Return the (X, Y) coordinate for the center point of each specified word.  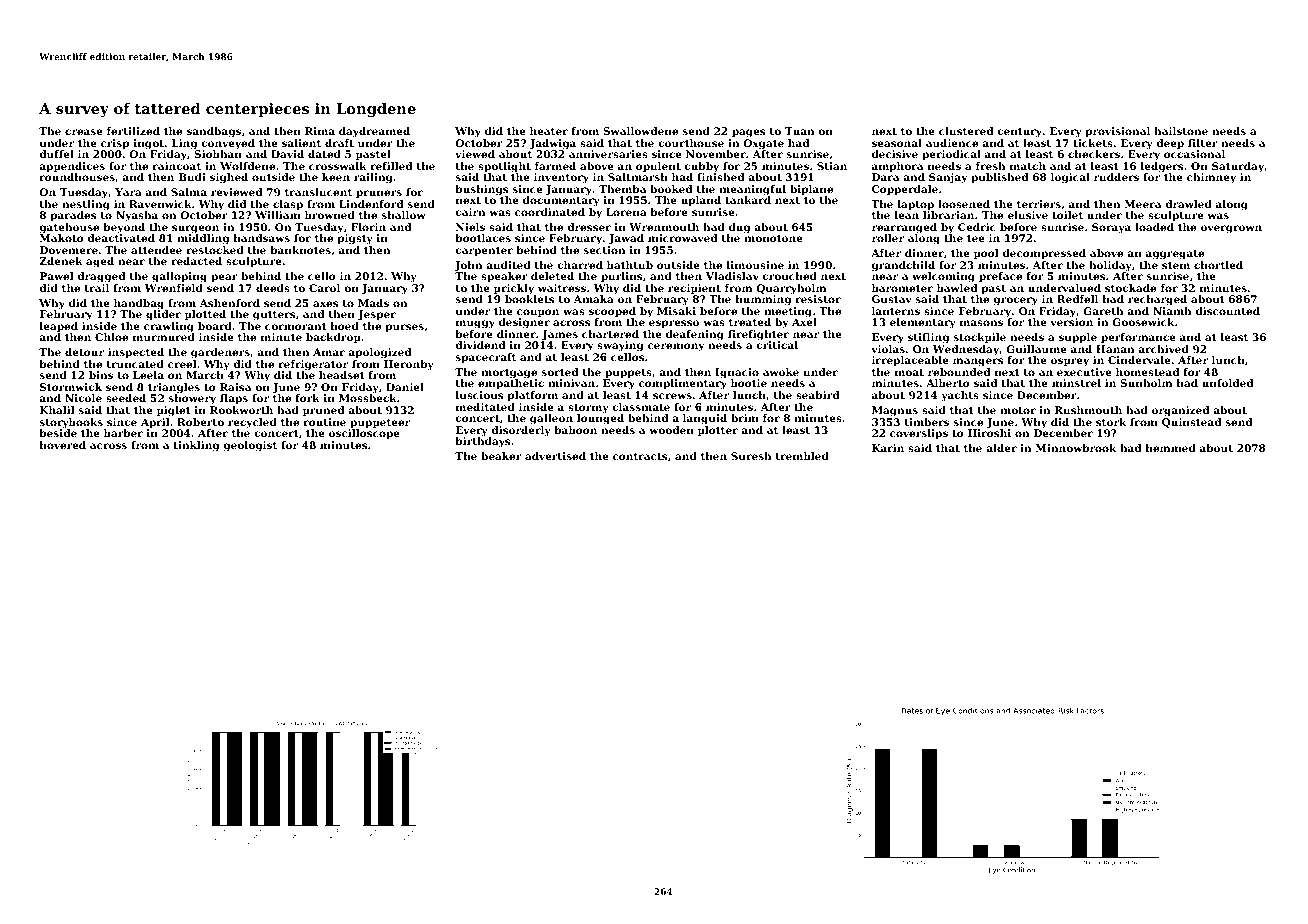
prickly (514, 289)
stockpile (980, 338)
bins (101, 375)
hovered (62, 445)
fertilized (133, 131)
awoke (781, 372)
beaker (501, 456)
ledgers (1162, 167)
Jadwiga (552, 144)
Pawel (57, 276)
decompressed (1044, 254)
